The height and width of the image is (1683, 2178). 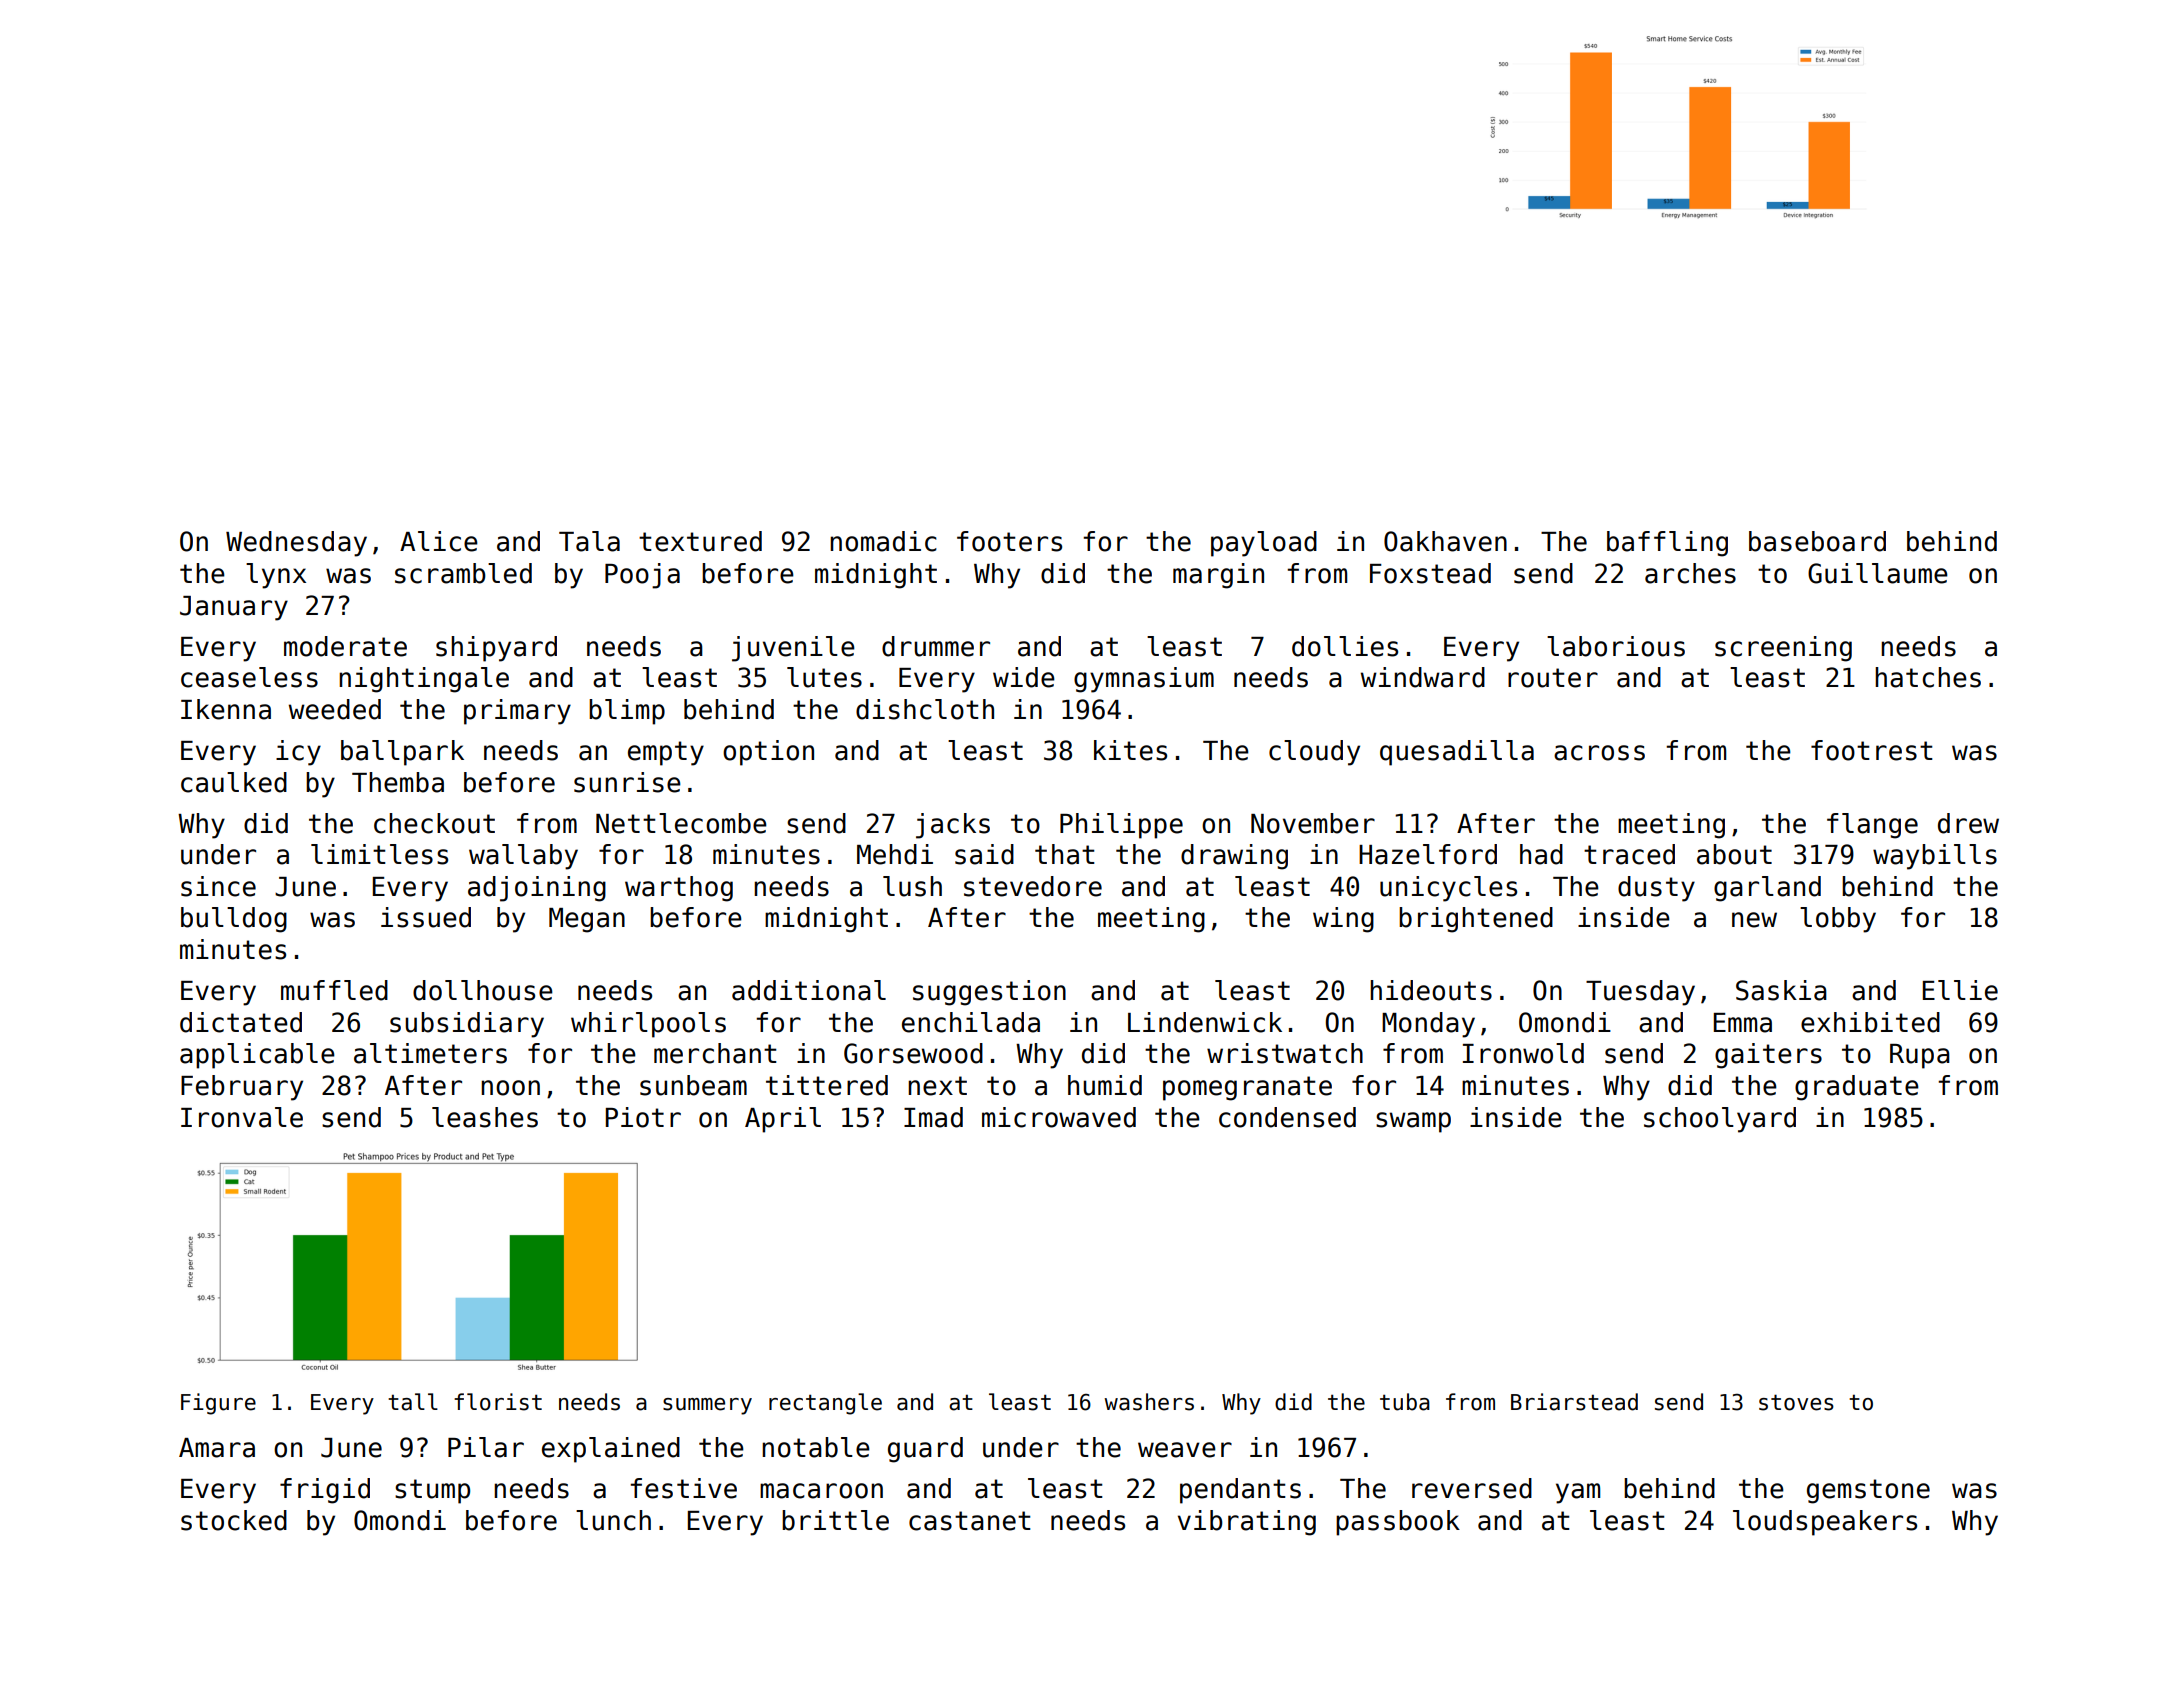 What do you see at coordinates (234, 1520) in the image?
I see `stocked` at bounding box center [234, 1520].
